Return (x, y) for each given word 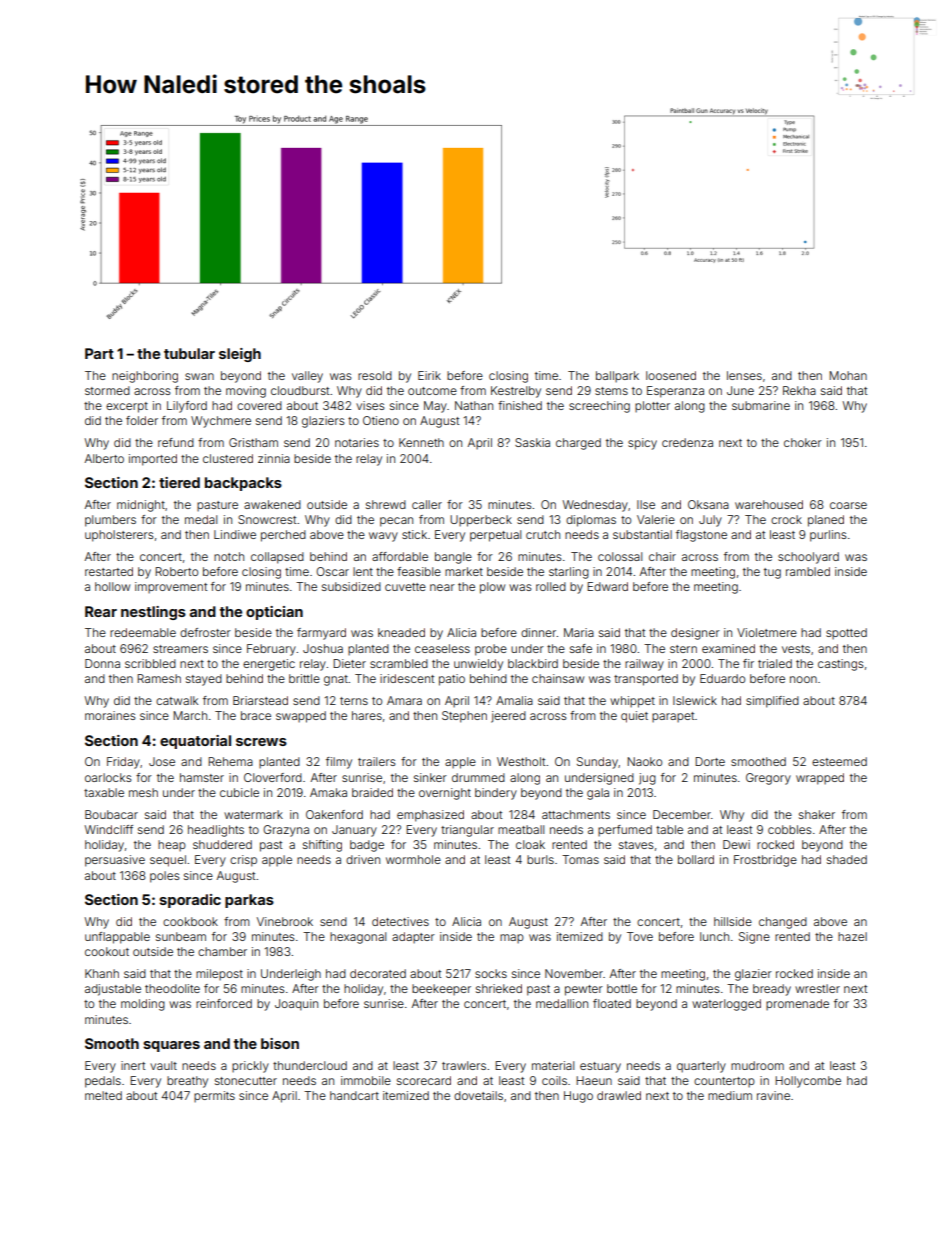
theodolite (172, 988)
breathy (187, 1082)
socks (491, 973)
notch (229, 556)
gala (598, 794)
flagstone (701, 536)
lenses (744, 375)
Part (99, 353)
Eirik (429, 375)
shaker (817, 814)
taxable (104, 792)
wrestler (817, 988)
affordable (400, 556)
